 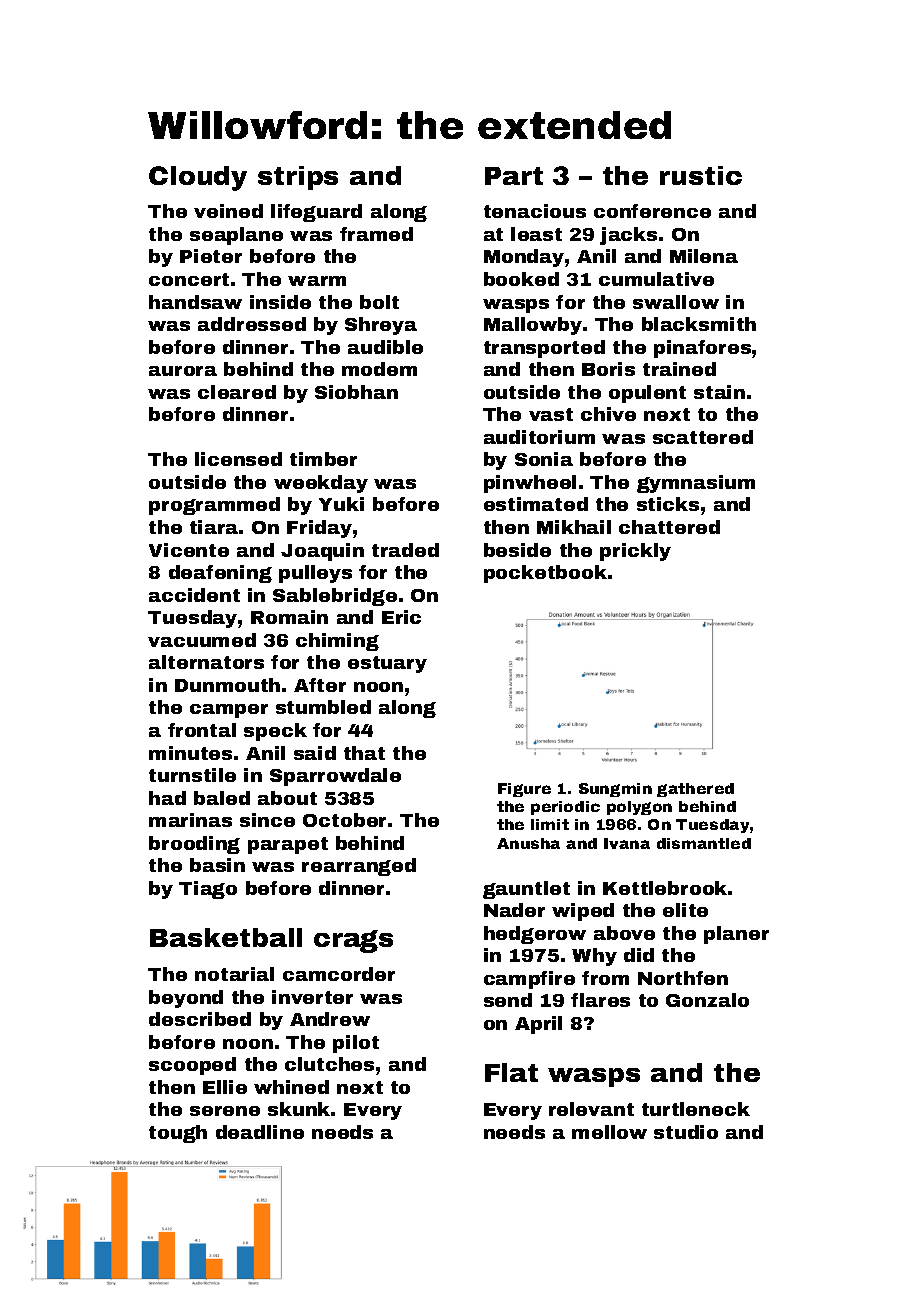 What do you see at coordinates (260, 1132) in the page?
I see `deadline` at bounding box center [260, 1132].
